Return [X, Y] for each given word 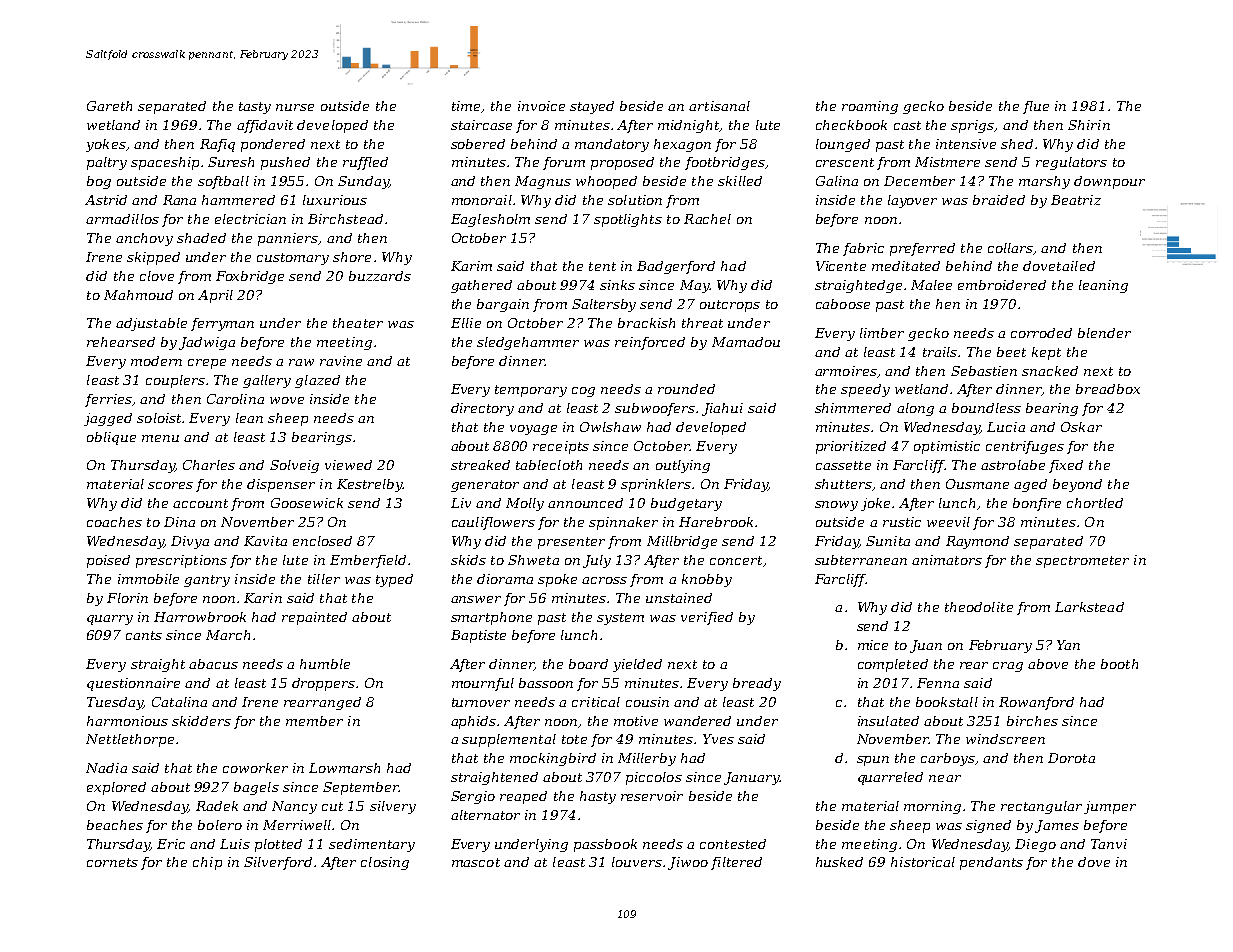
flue [1036, 107]
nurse [295, 107]
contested [733, 844]
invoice [541, 106]
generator [485, 486]
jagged [108, 419]
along [915, 409]
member [314, 721]
